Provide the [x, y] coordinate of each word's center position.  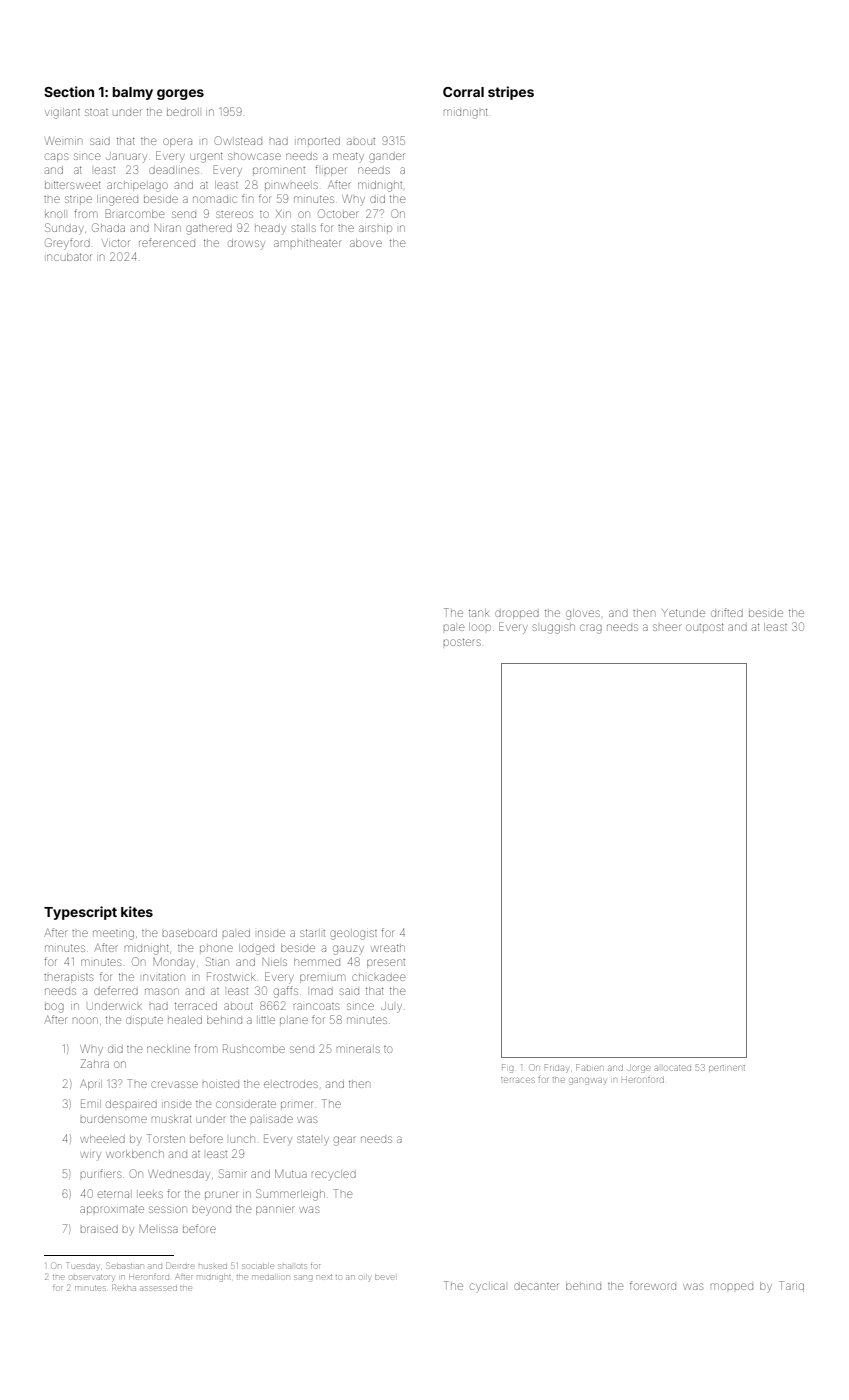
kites [137, 911]
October [337, 213]
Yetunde [683, 613]
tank [479, 613]
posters [462, 642]
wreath [388, 948]
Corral [463, 92]
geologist [353, 935]
